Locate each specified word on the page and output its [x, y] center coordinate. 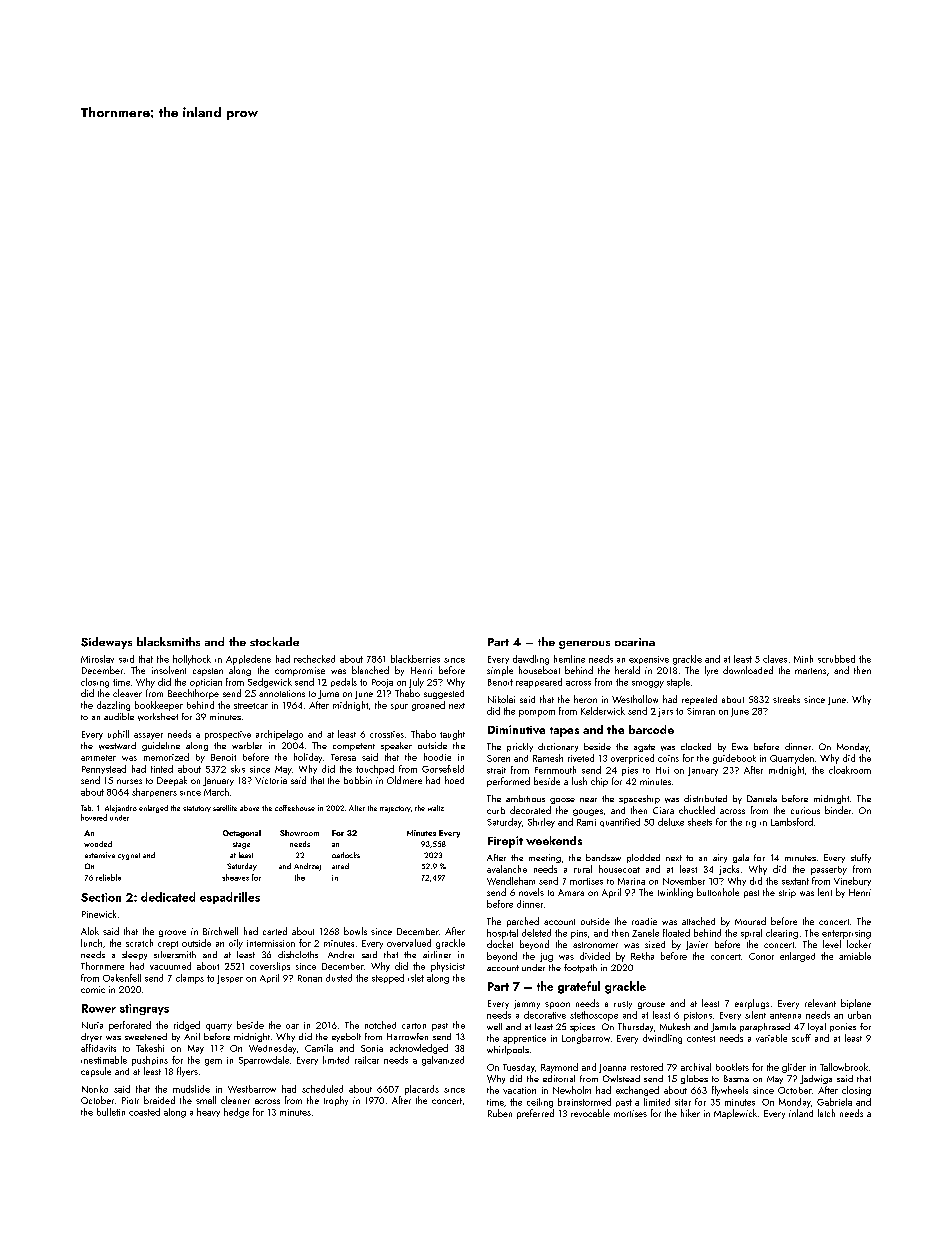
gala [741, 858]
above [249, 808]
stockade [274, 641]
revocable [590, 1113]
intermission [271, 943]
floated [676, 933]
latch [826, 1113]
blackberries [415, 659]
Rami [586, 822]
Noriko [95, 1089]
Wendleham [511, 881]
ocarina [635, 642]
